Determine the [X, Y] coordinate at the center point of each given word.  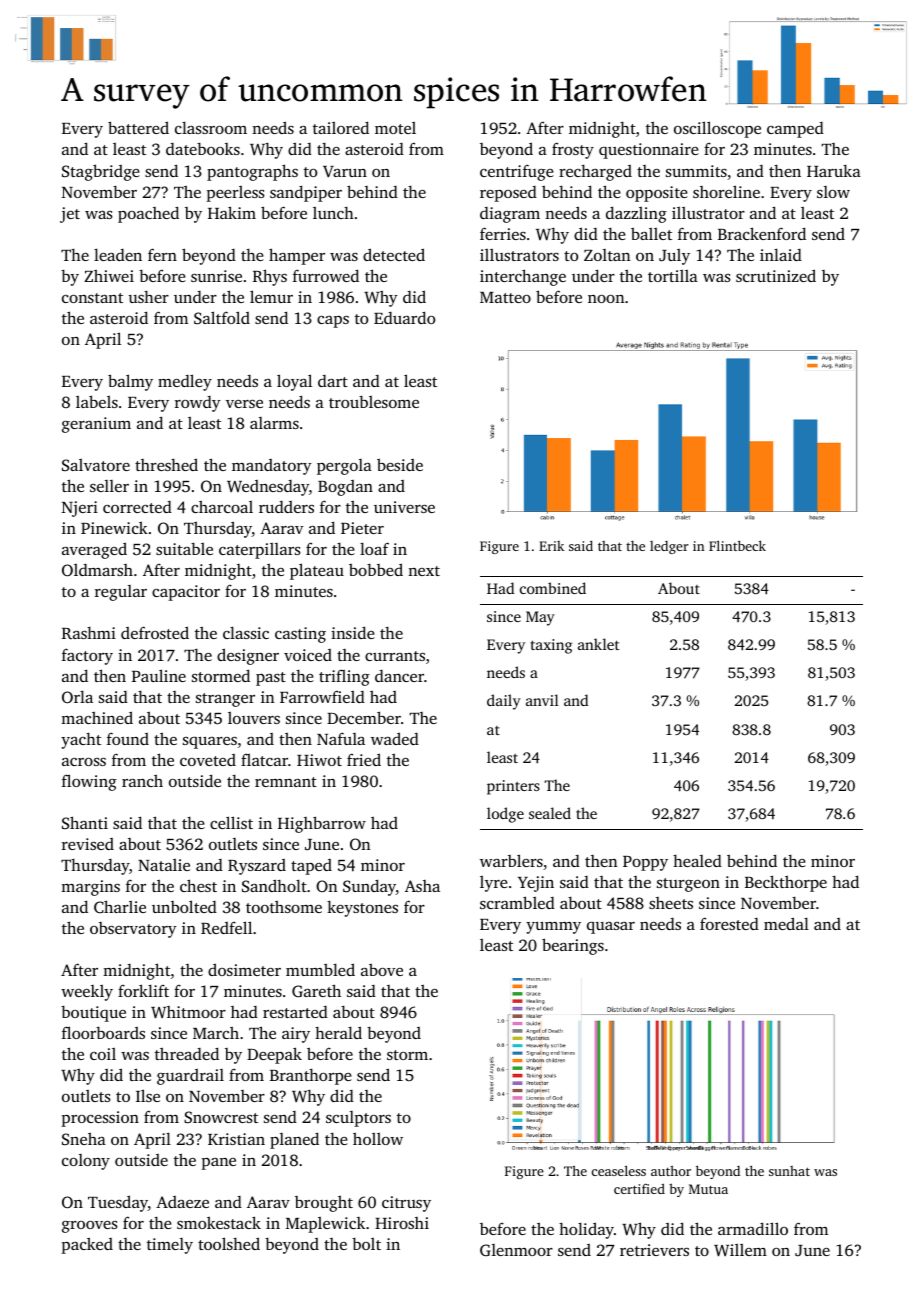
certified [639, 1188]
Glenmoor [516, 1250]
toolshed [229, 1243]
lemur [271, 296]
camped [795, 130]
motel [395, 128]
